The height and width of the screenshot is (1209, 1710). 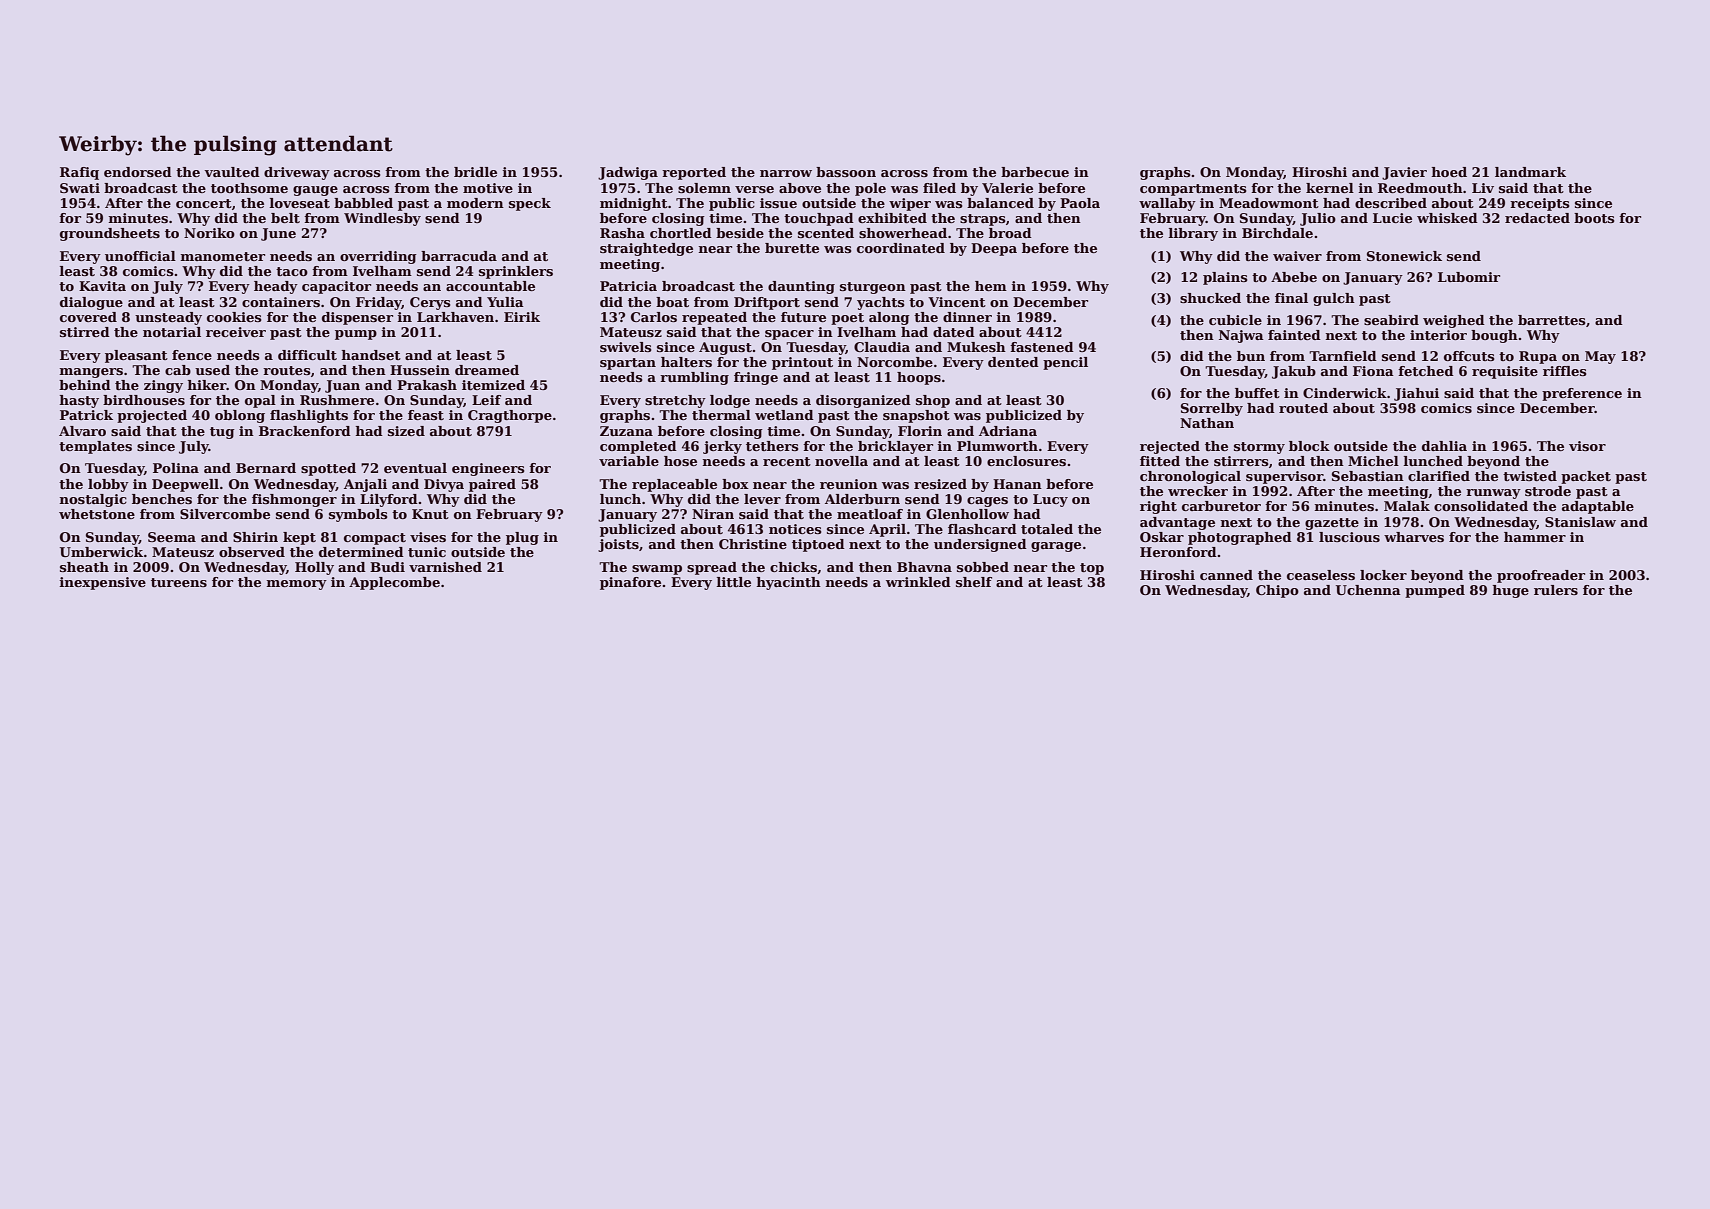 I want to click on Alderburn, so click(x=862, y=499).
